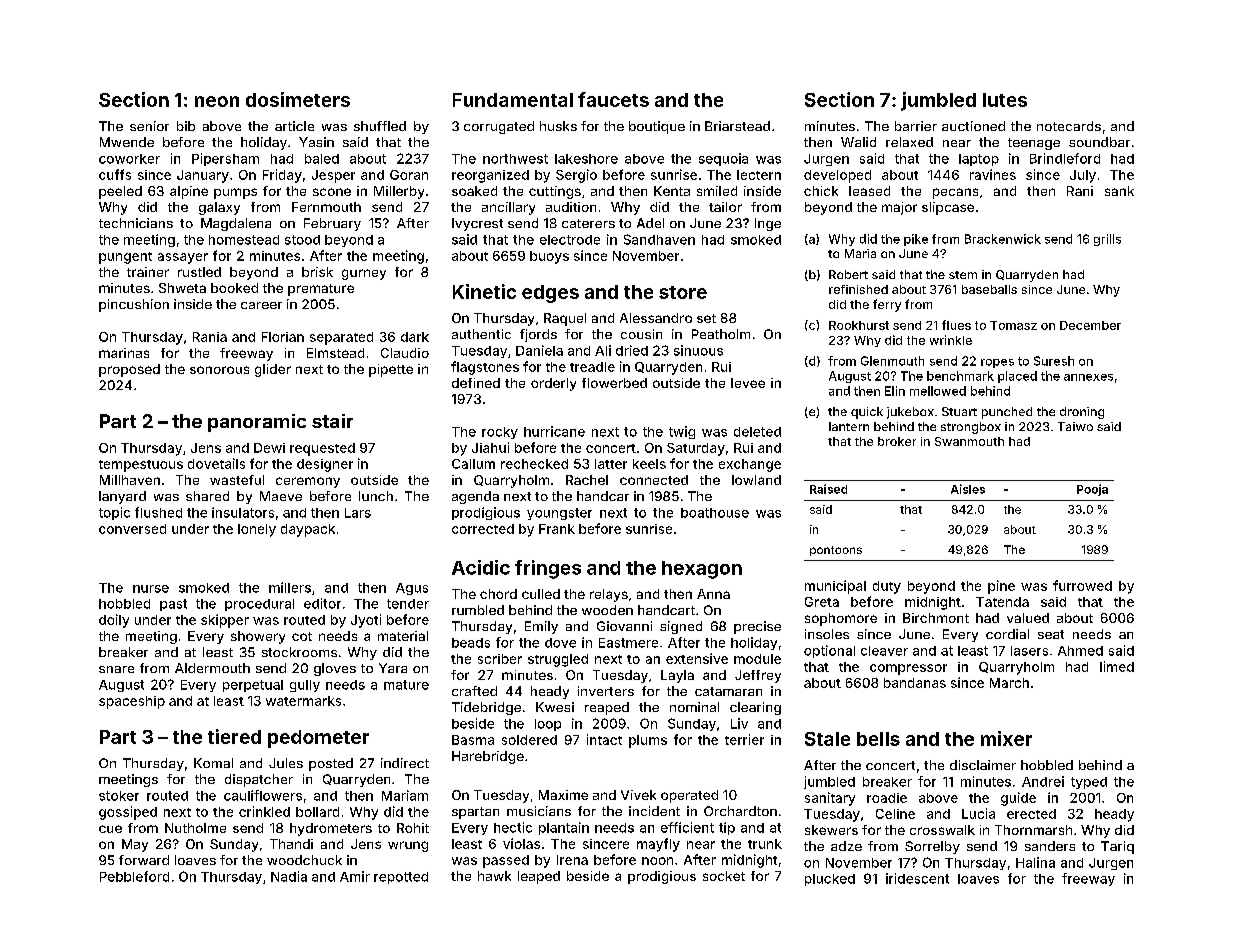 The width and height of the screenshot is (1233, 952). Describe the element at coordinates (858, 289) in the screenshot. I see `refinished` at that location.
